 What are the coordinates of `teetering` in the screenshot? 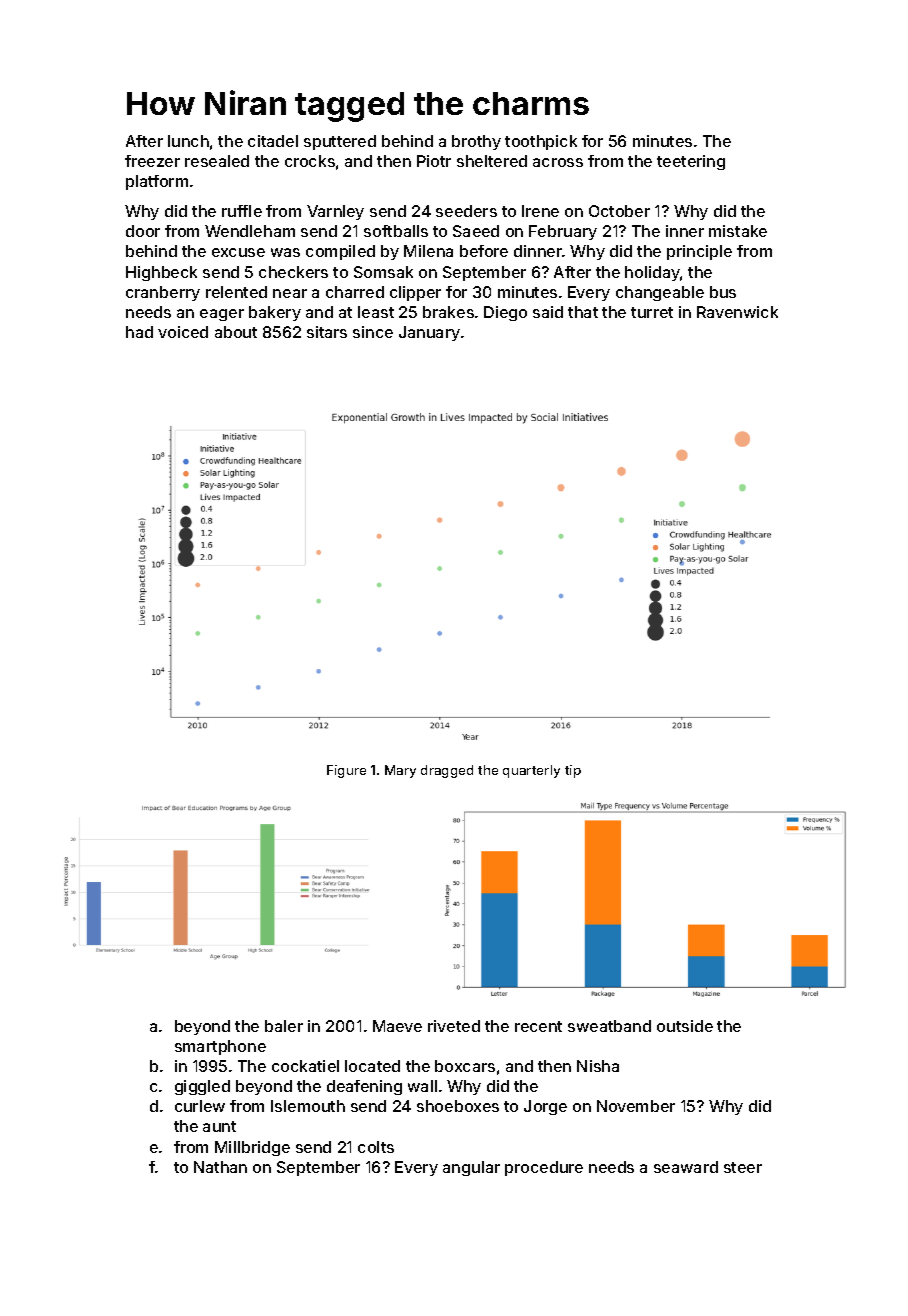 It's located at (691, 162).
